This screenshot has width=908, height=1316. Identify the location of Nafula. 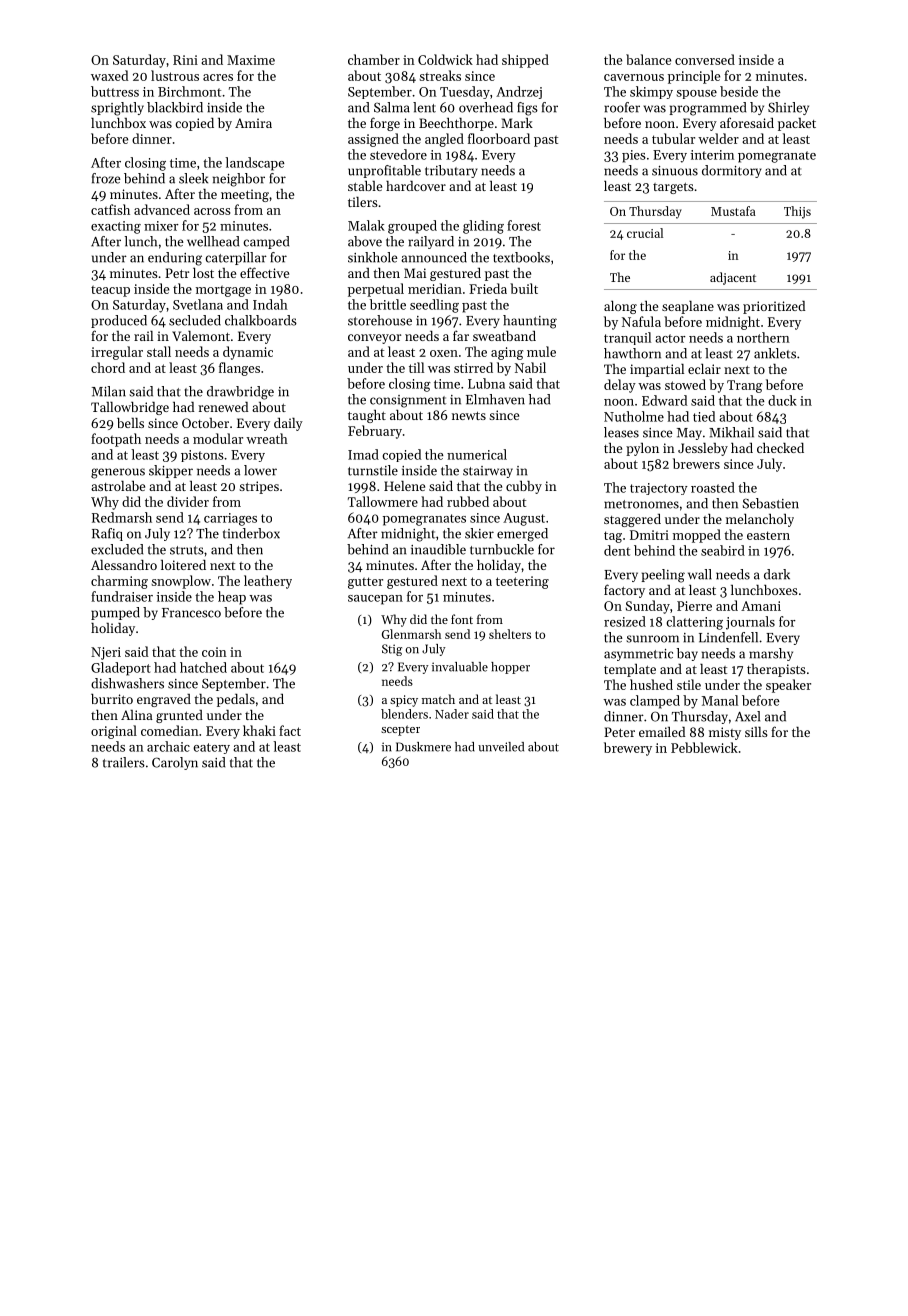
(641, 321).
